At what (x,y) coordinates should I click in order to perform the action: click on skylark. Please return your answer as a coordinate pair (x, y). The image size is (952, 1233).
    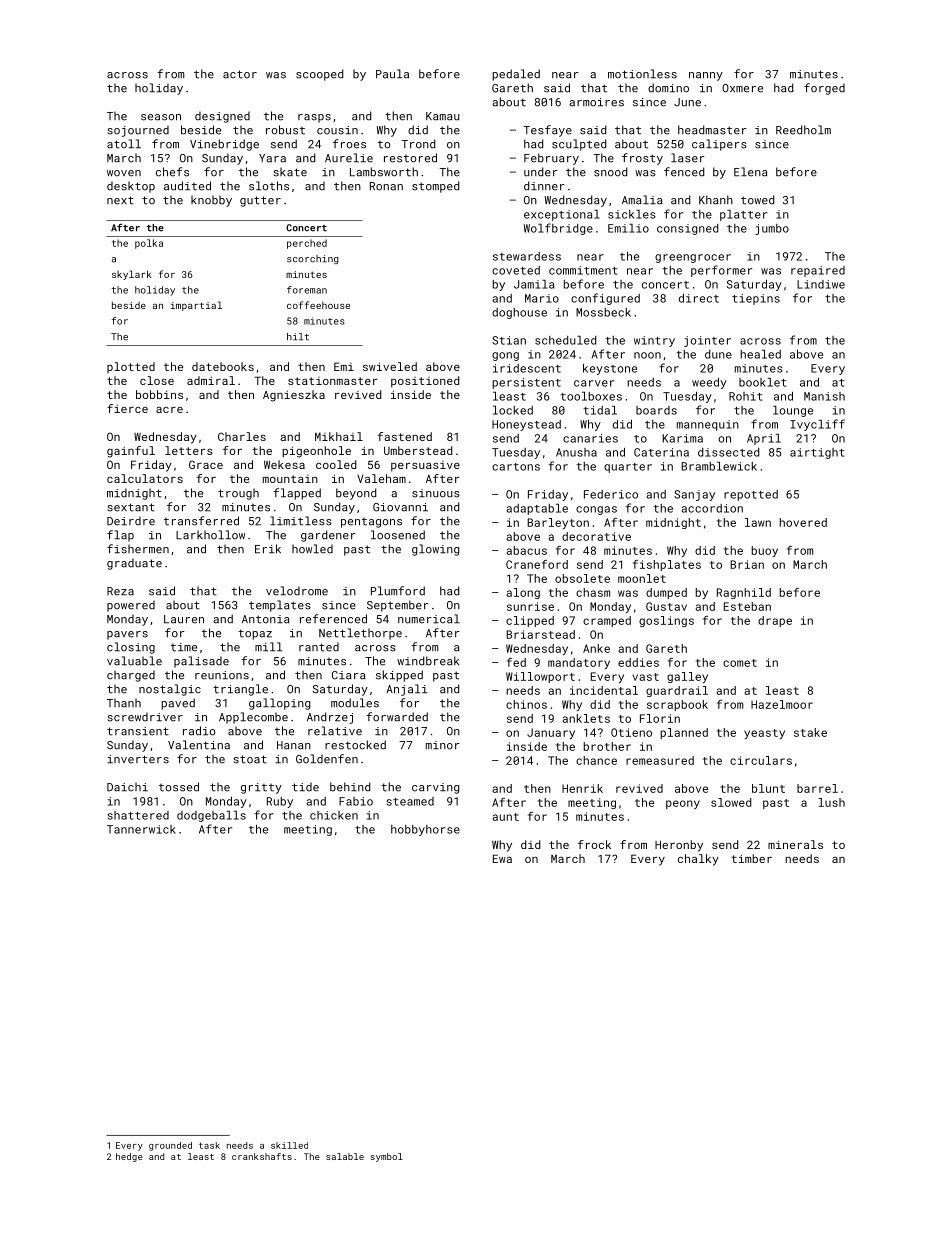
    Looking at the image, I should click on (132, 275).
